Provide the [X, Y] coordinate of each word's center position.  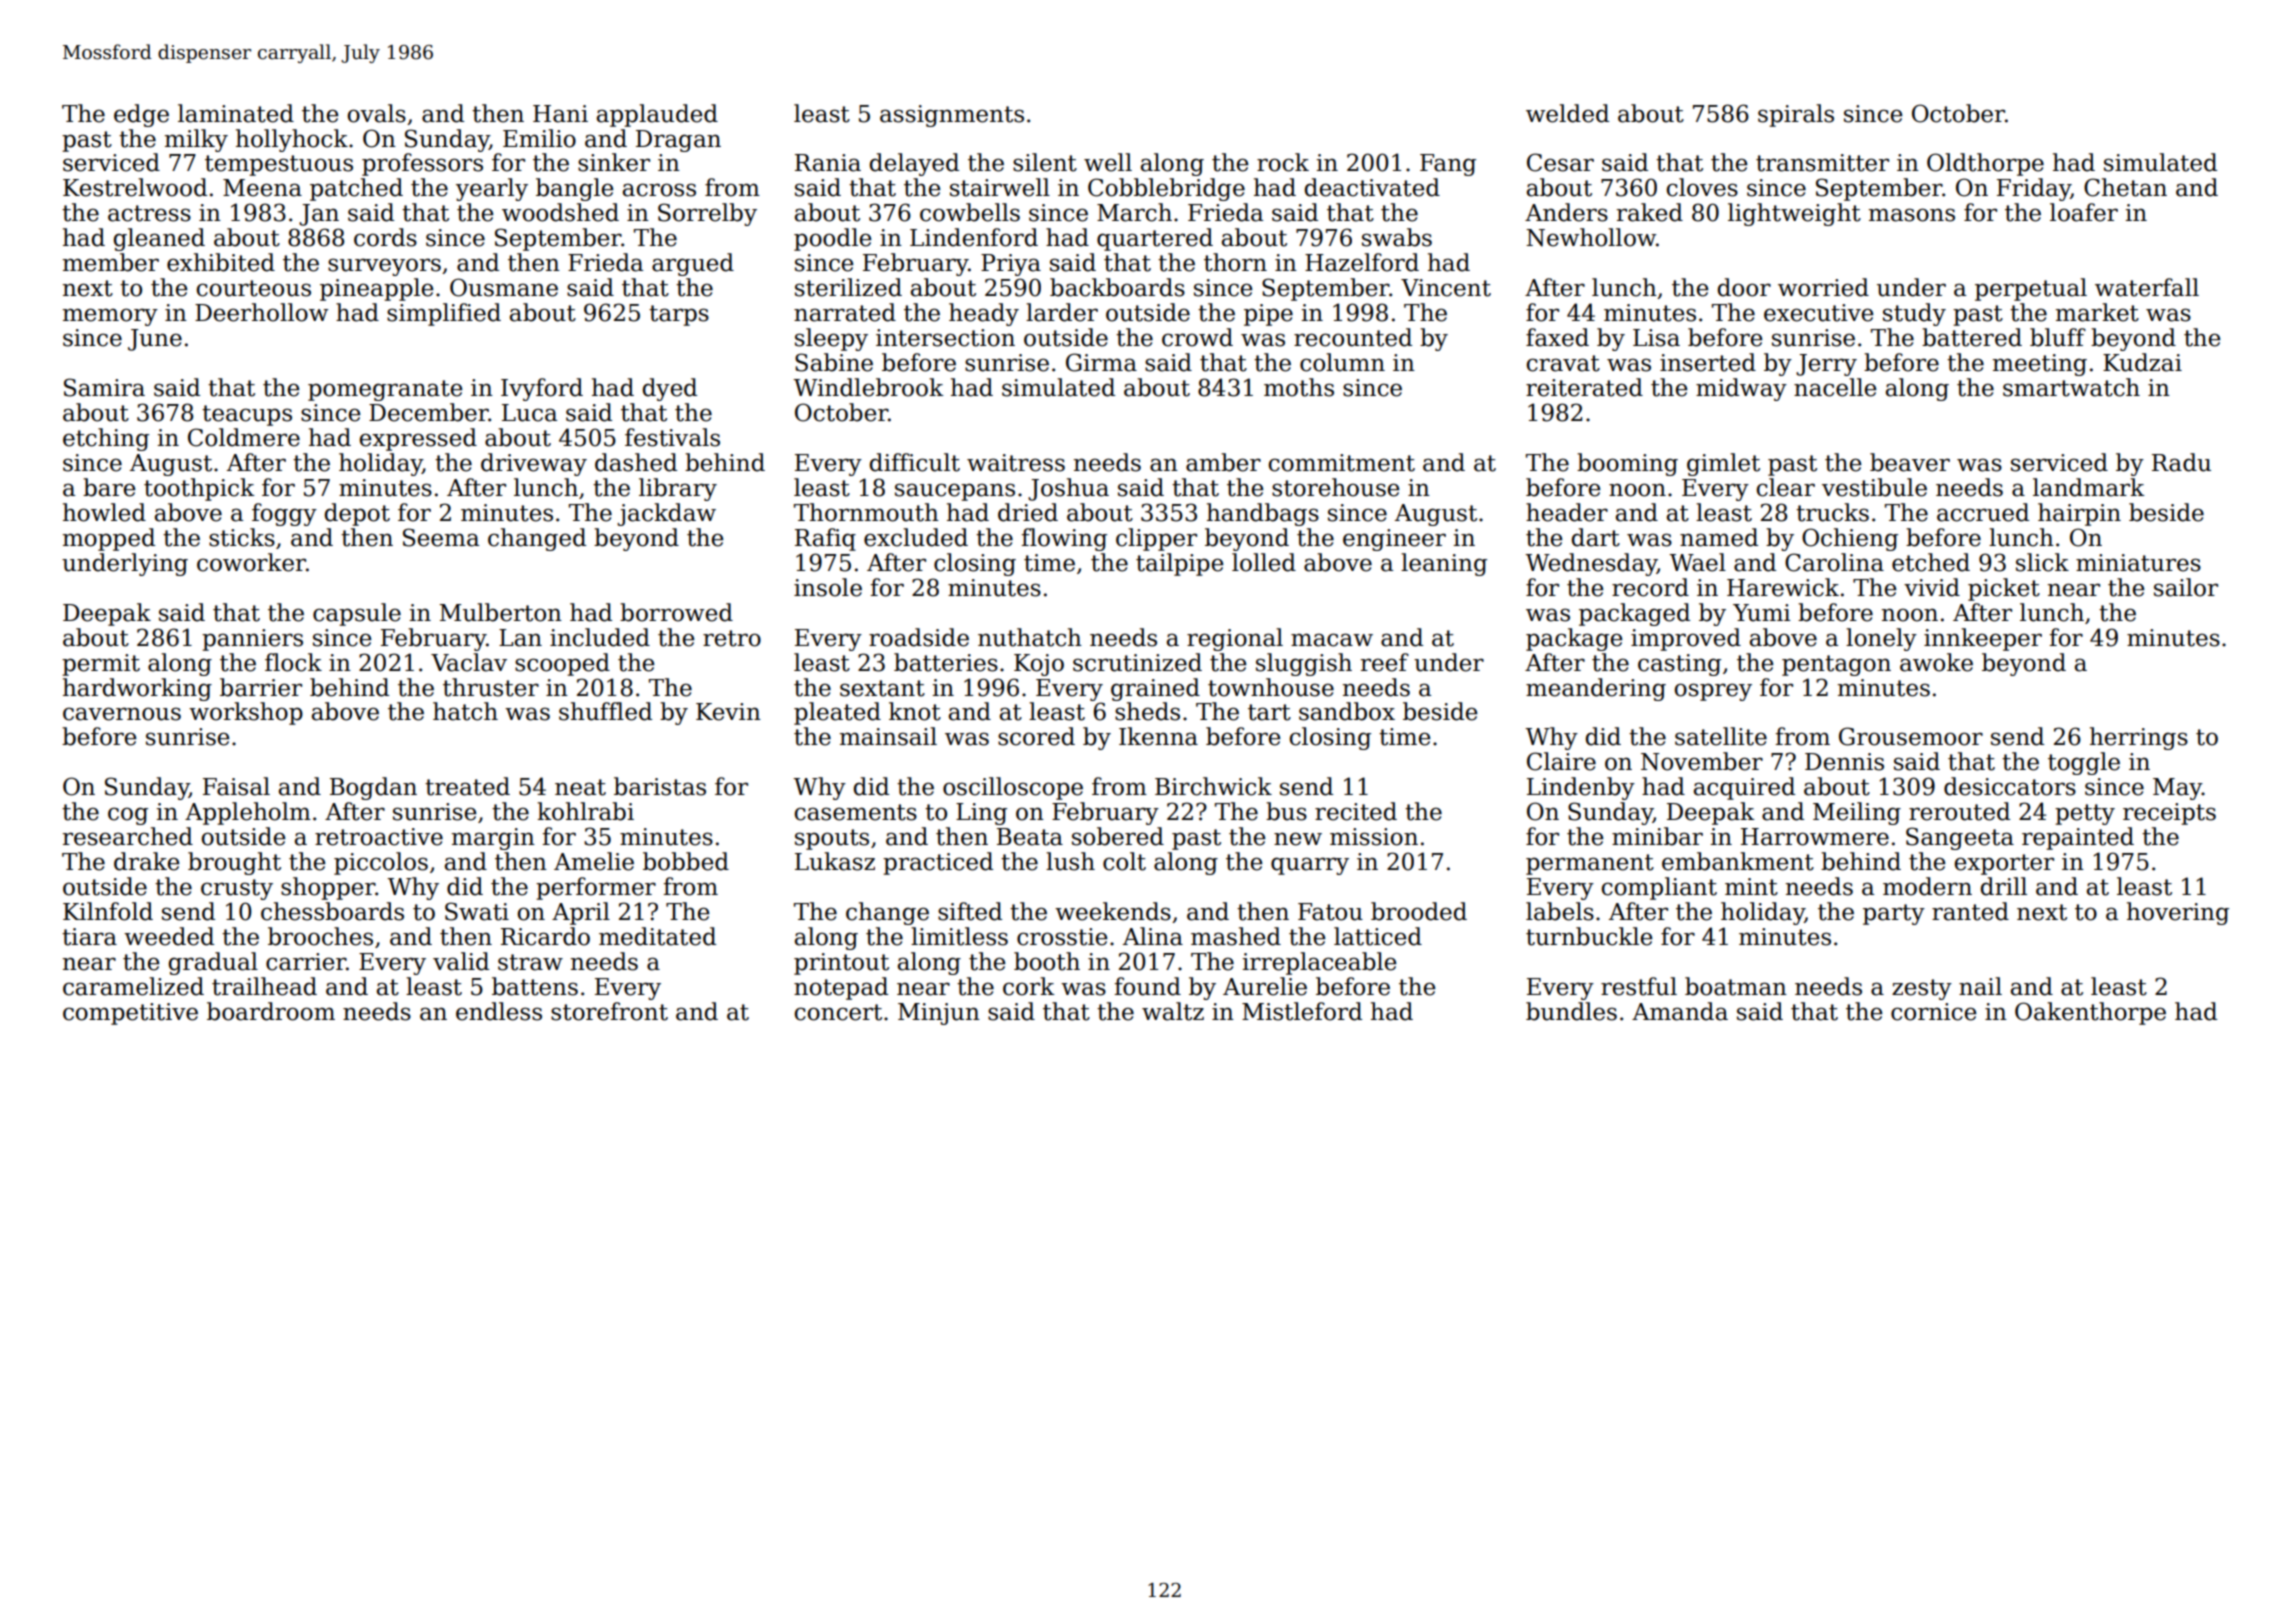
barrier [261, 687]
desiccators [2010, 786]
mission [1374, 837]
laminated [236, 113]
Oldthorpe [1985, 164]
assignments [952, 116]
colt [1124, 861]
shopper [328, 888]
